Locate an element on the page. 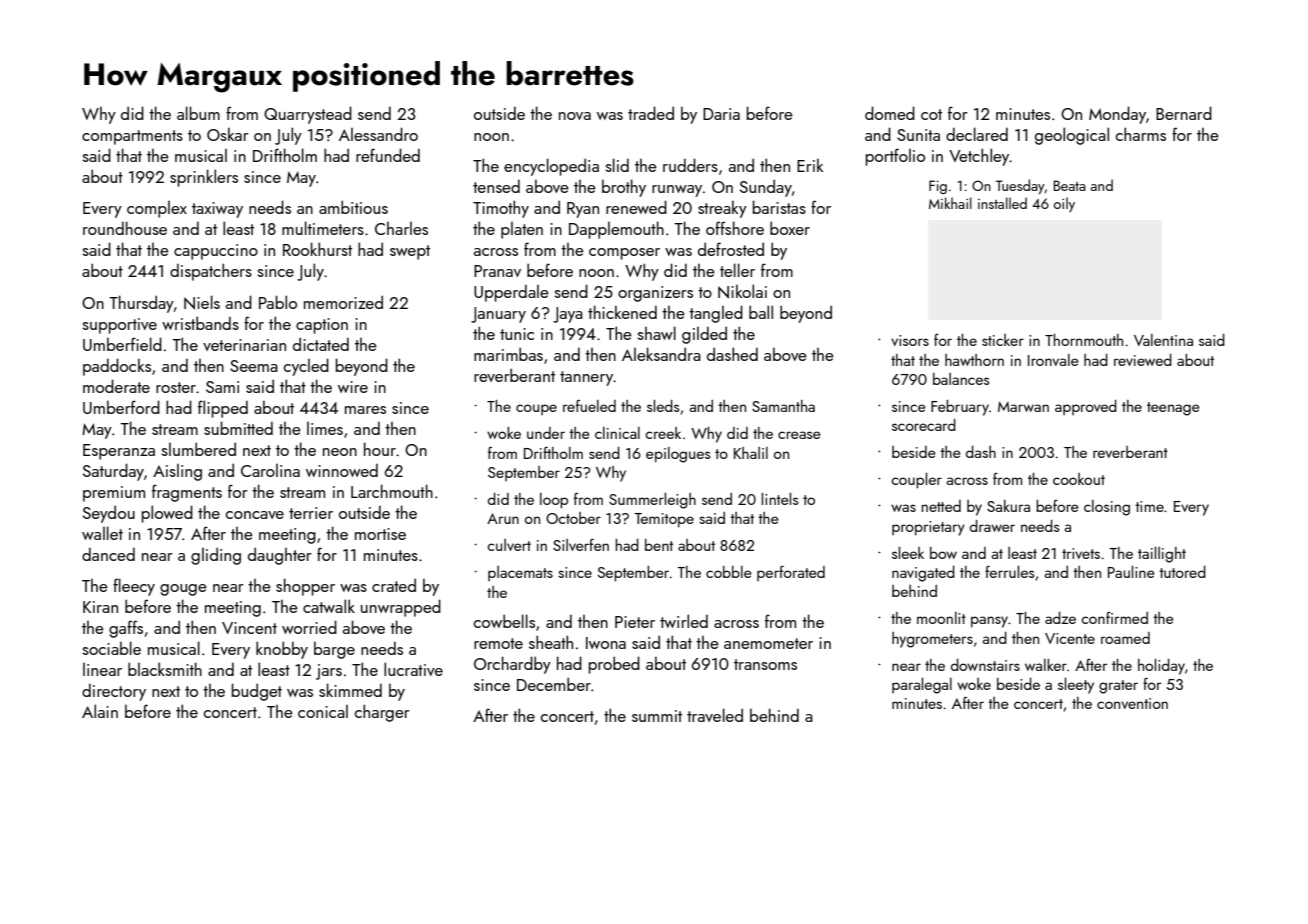 The height and width of the image is (924, 1308). memorized is located at coordinates (343, 302).
